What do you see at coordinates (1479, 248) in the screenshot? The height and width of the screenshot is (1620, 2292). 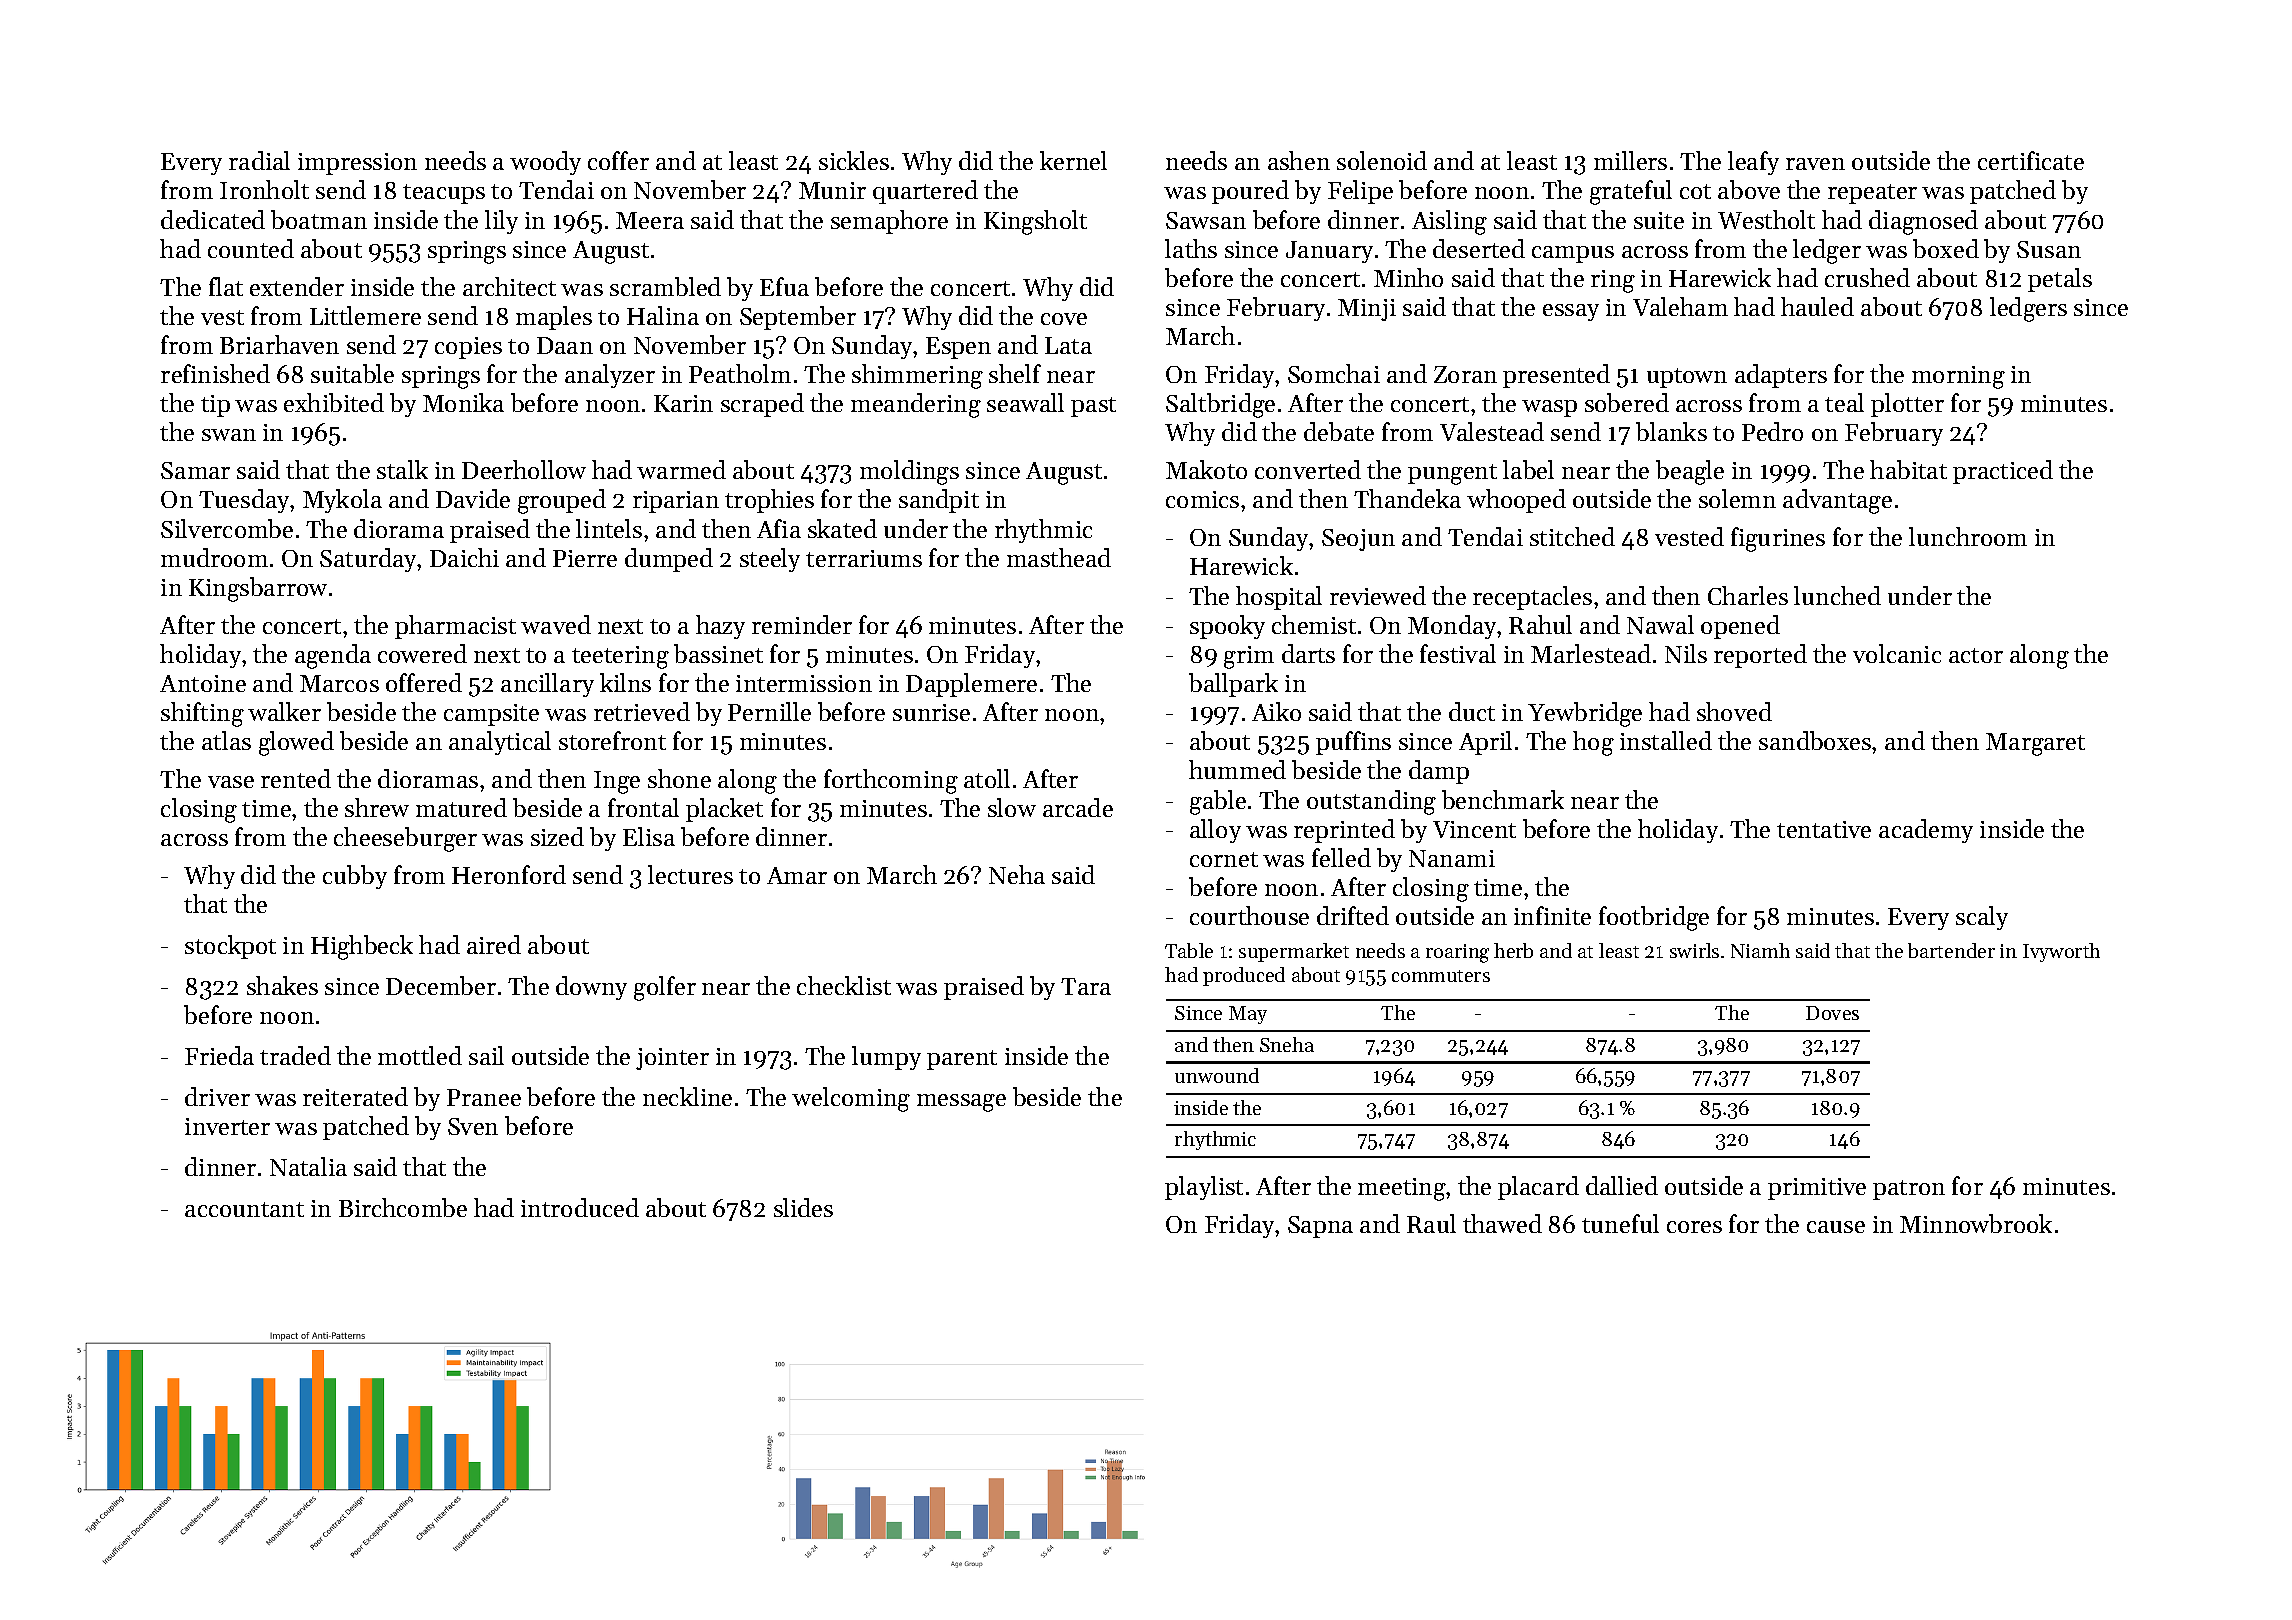 I see `deserted` at bounding box center [1479, 248].
